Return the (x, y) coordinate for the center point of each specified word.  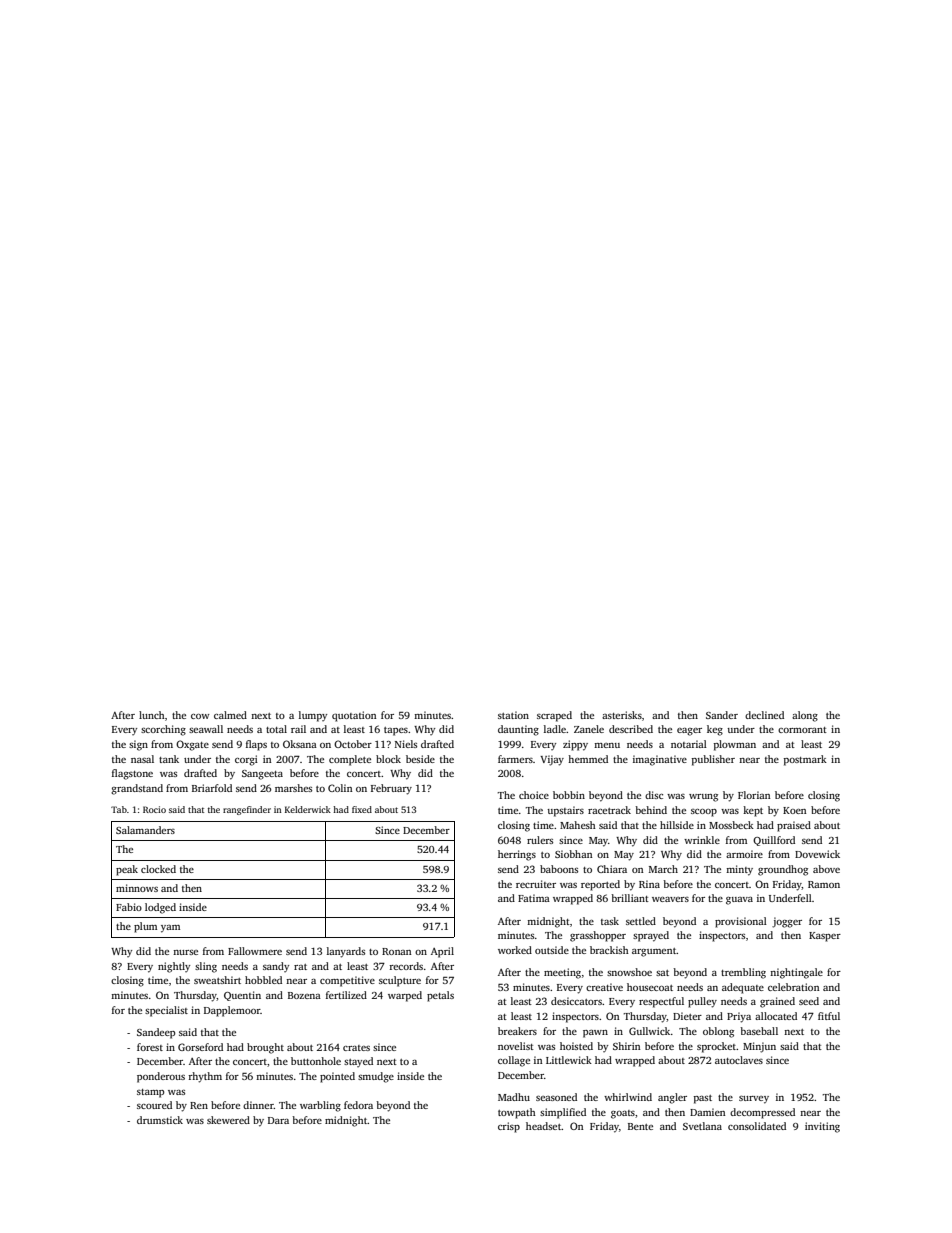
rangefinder (247, 810)
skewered (228, 1120)
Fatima (534, 898)
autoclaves (739, 1060)
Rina (649, 884)
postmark (805, 760)
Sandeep (156, 1033)
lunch (152, 715)
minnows (137, 888)
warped (405, 996)
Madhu (514, 1097)
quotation (354, 716)
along (805, 716)
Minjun (759, 1047)
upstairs (565, 811)
